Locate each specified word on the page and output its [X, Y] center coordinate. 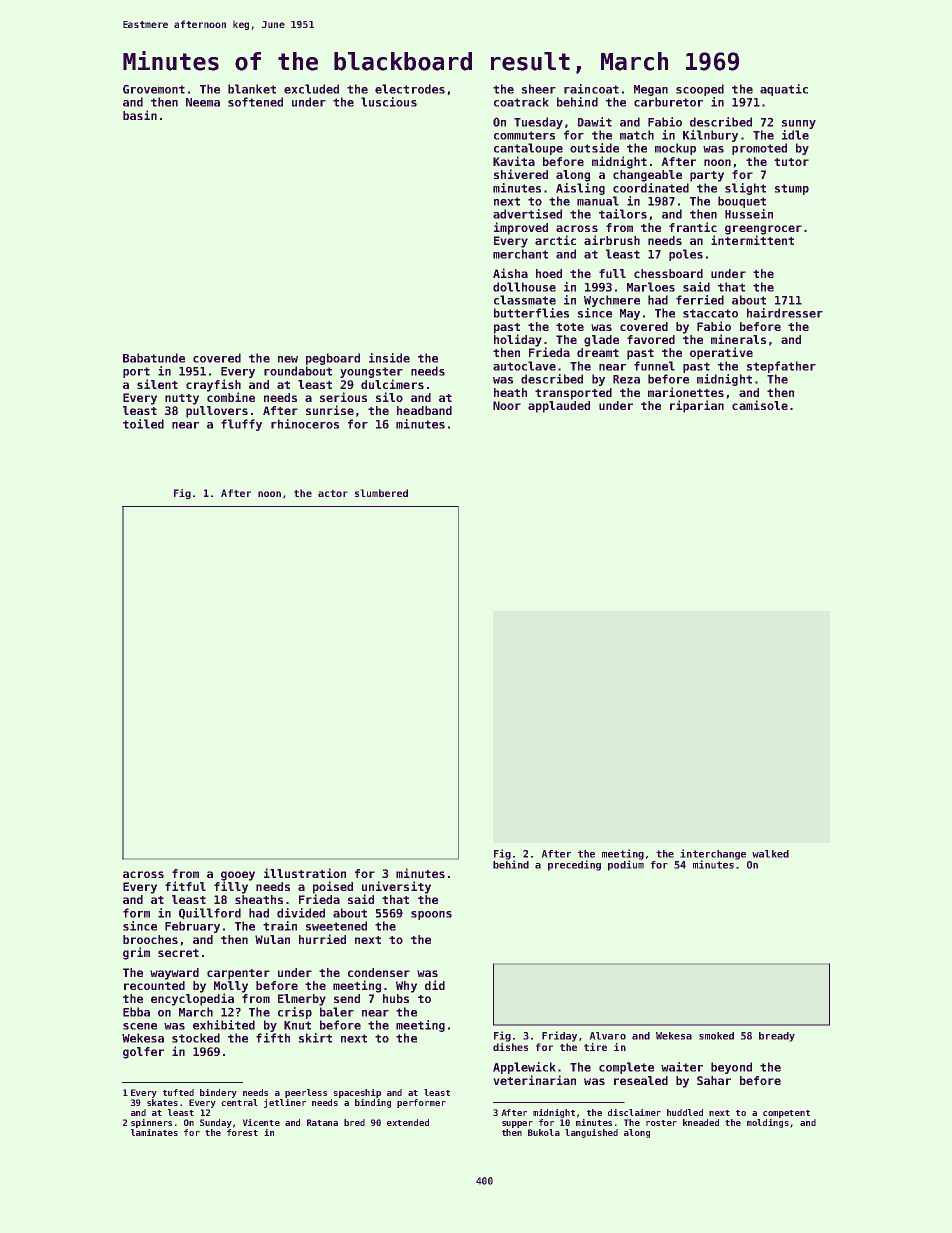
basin [140, 115]
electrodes [410, 89]
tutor [791, 162]
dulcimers [392, 384]
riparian [697, 406]
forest [242, 1132]
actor [333, 493]
